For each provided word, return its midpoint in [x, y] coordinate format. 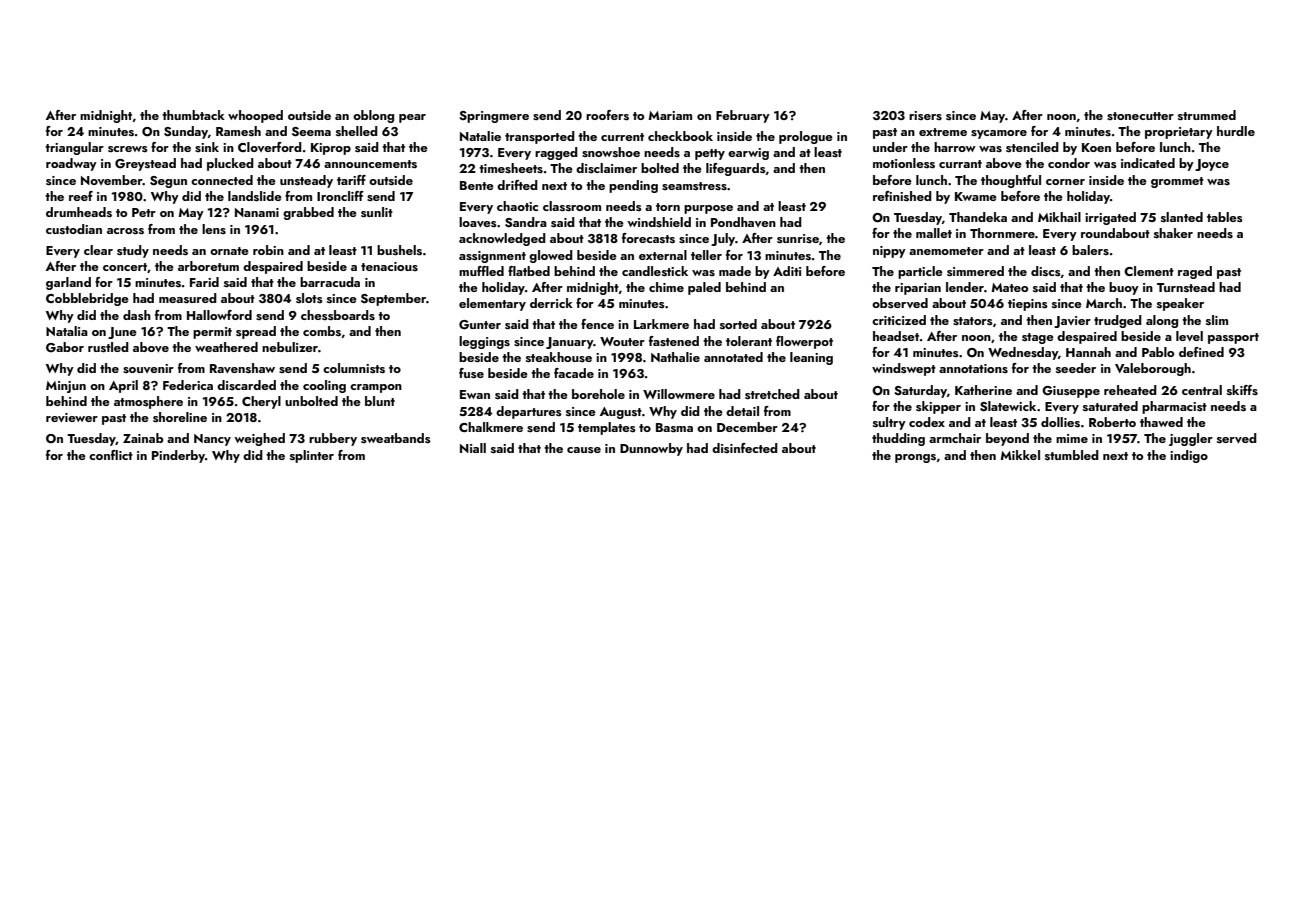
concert [125, 267]
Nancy [212, 440]
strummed [1207, 115]
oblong [373, 116]
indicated [1148, 163]
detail [742, 411]
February [743, 116]
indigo [1189, 456]
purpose [708, 209]
